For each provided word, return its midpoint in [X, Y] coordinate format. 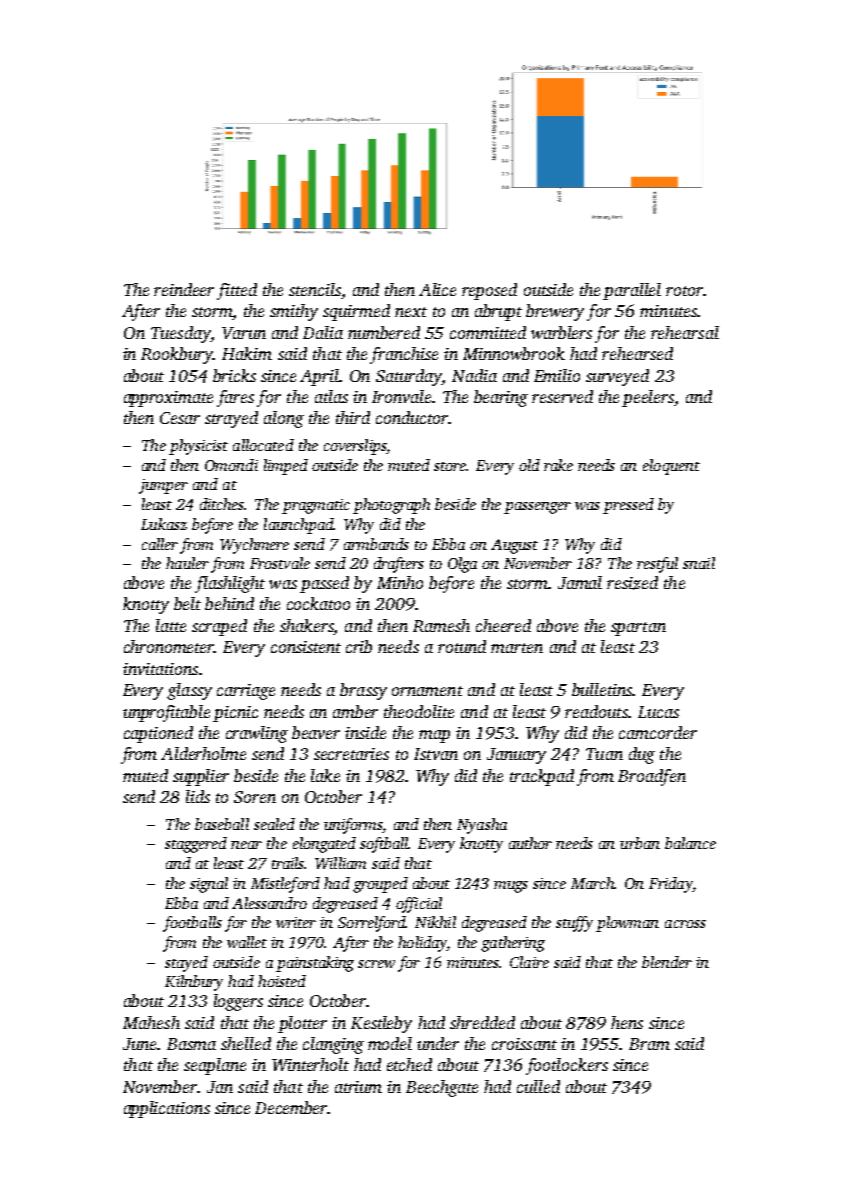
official [419, 905]
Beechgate [442, 1088]
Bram [649, 1044]
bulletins [602, 689]
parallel [632, 291]
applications [167, 1109]
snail [699, 563]
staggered [196, 845]
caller [160, 544]
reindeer [184, 289]
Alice [437, 289]
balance [690, 843]
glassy [189, 691]
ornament [427, 691]
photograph [391, 506]
